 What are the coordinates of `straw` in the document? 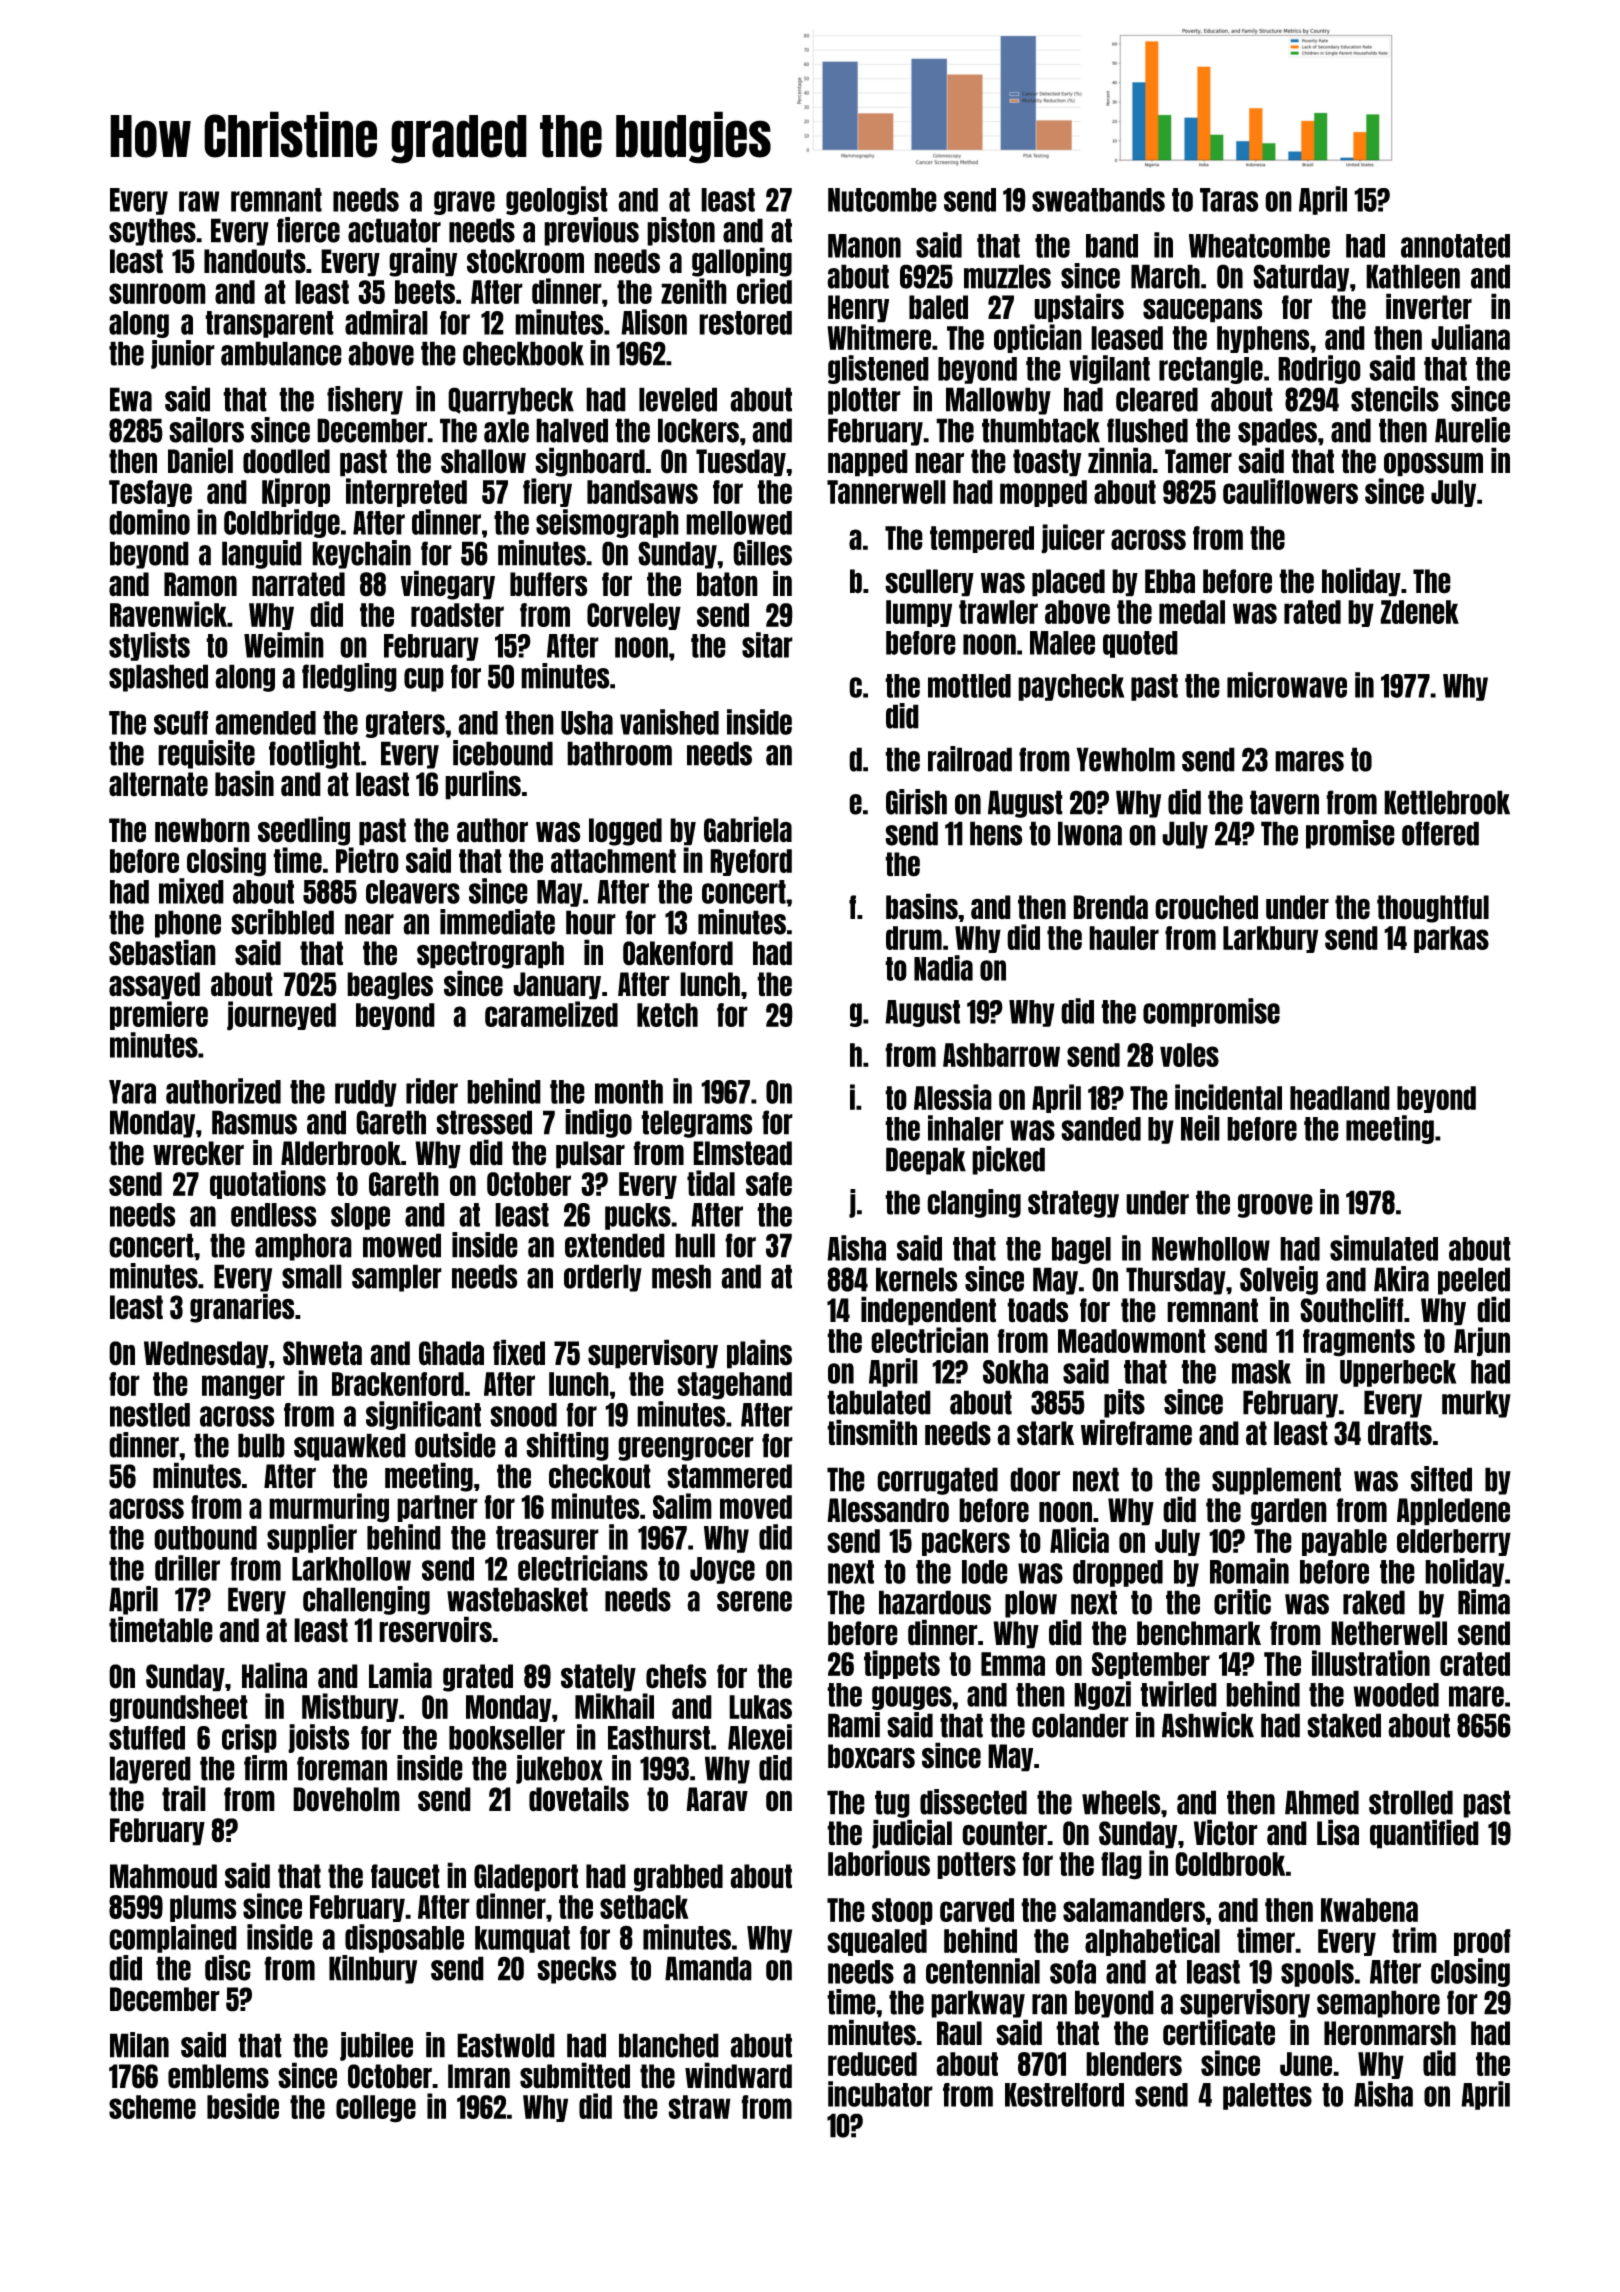 It's located at (699, 2107).
